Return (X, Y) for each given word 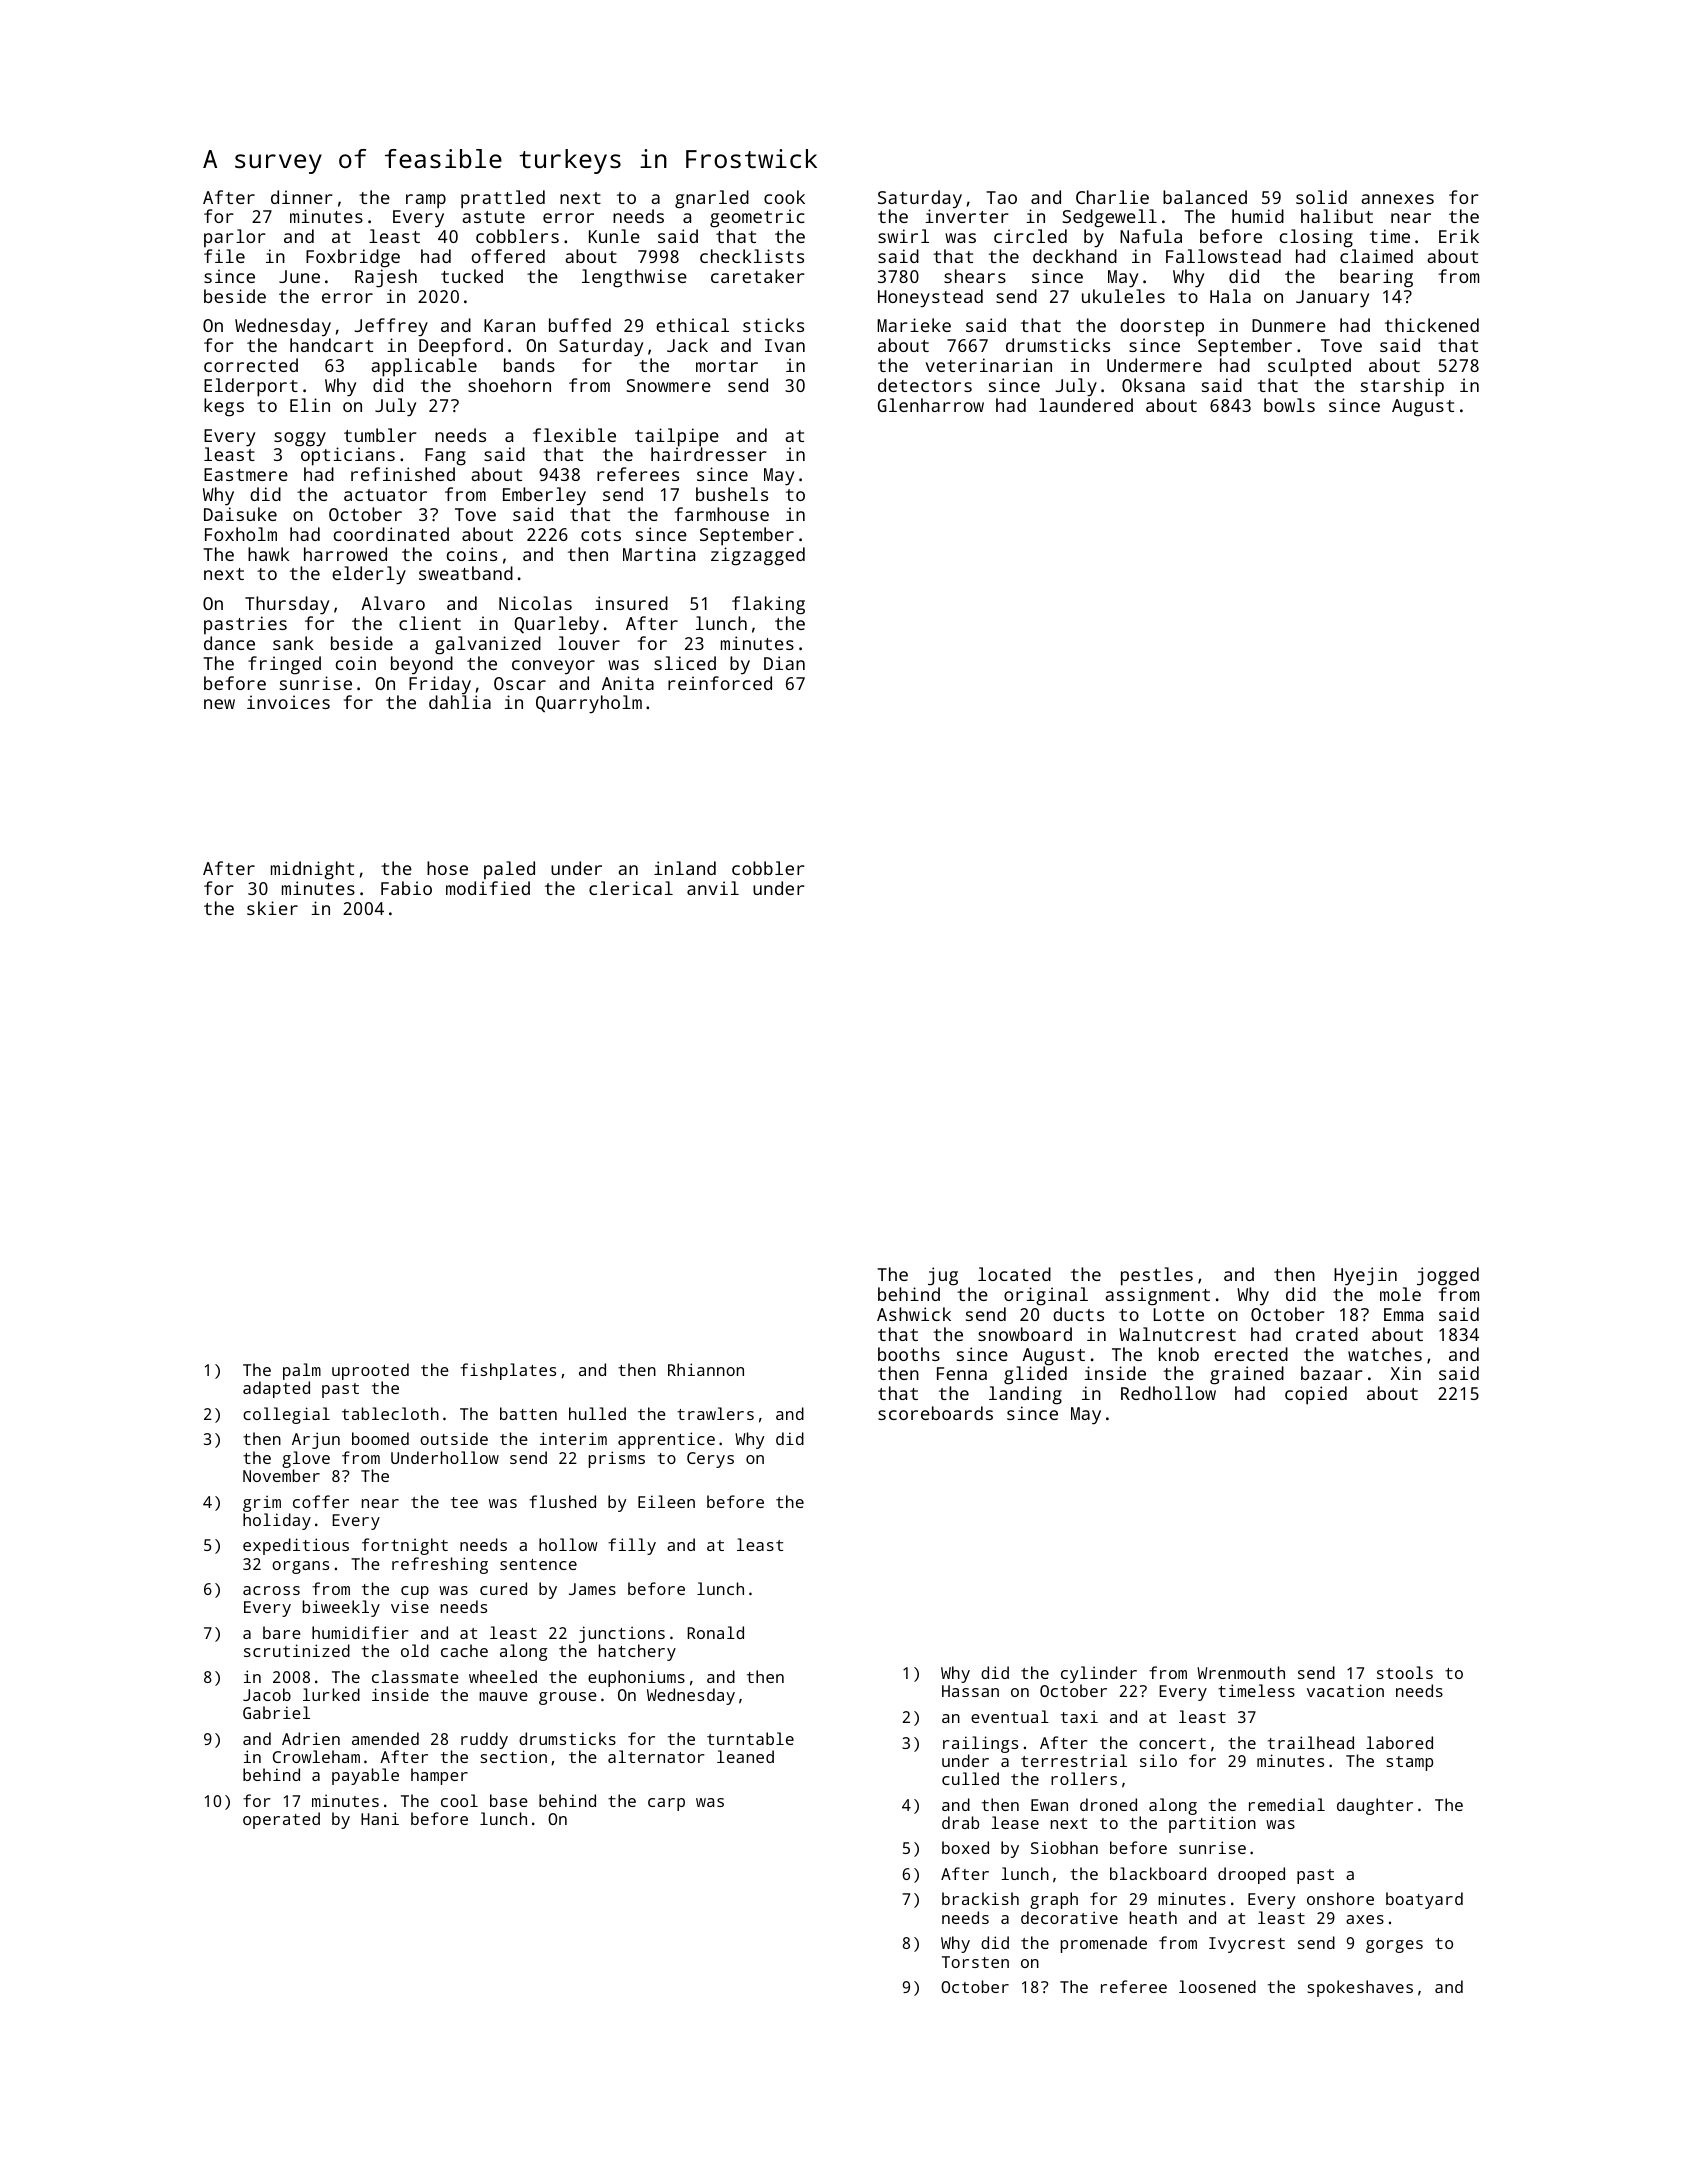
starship (1402, 387)
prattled (503, 199)
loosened (1217, 1986)
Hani (380, 1818)
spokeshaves (1360, 1988)
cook (784, 197)
